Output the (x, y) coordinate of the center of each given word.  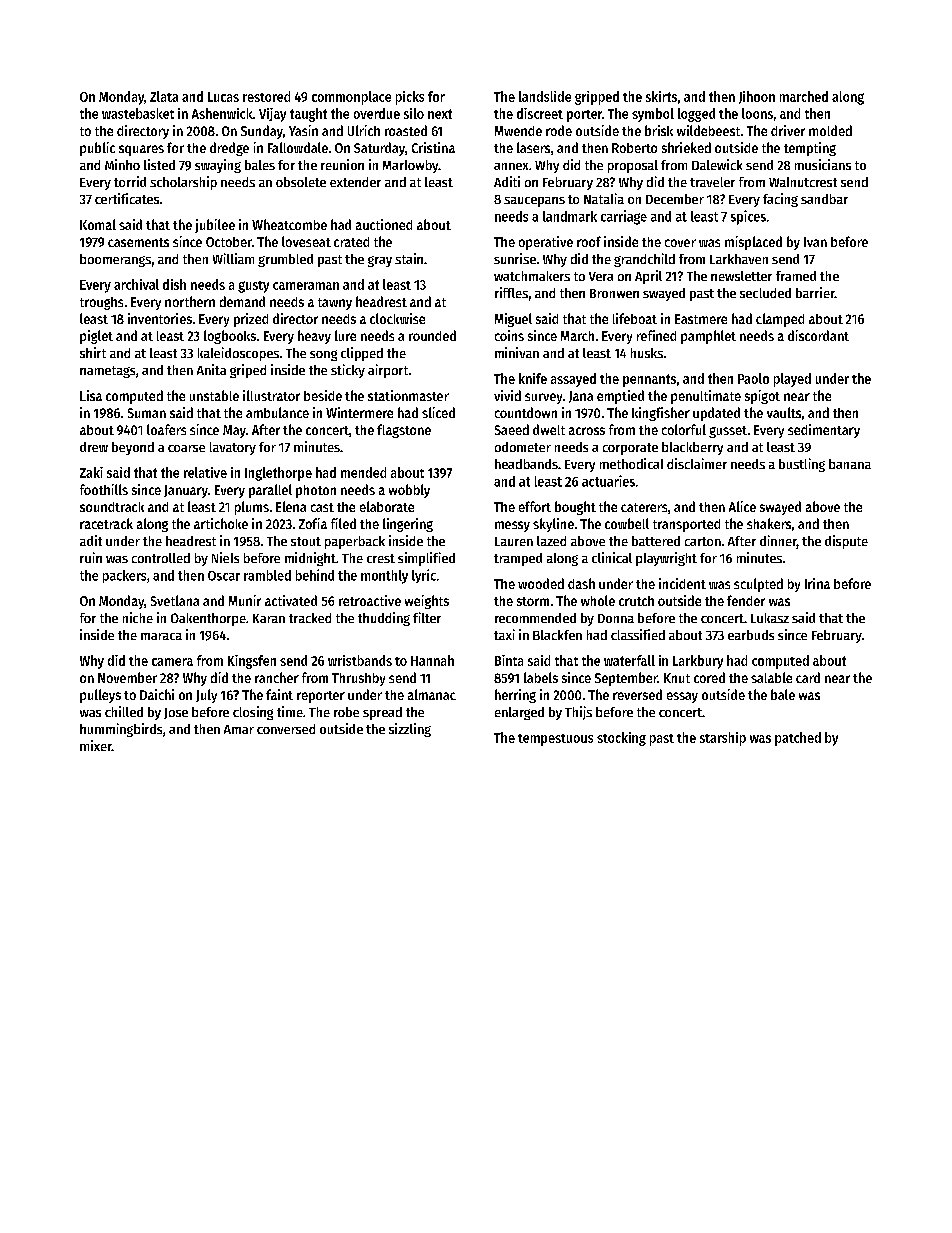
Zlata (164, 96)
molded (830, 130)
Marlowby (411, 166)
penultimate (706, 397)
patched (798, 739)
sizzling (410, 730)
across (587, 431)
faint (279, 694)
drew (94, 447)
